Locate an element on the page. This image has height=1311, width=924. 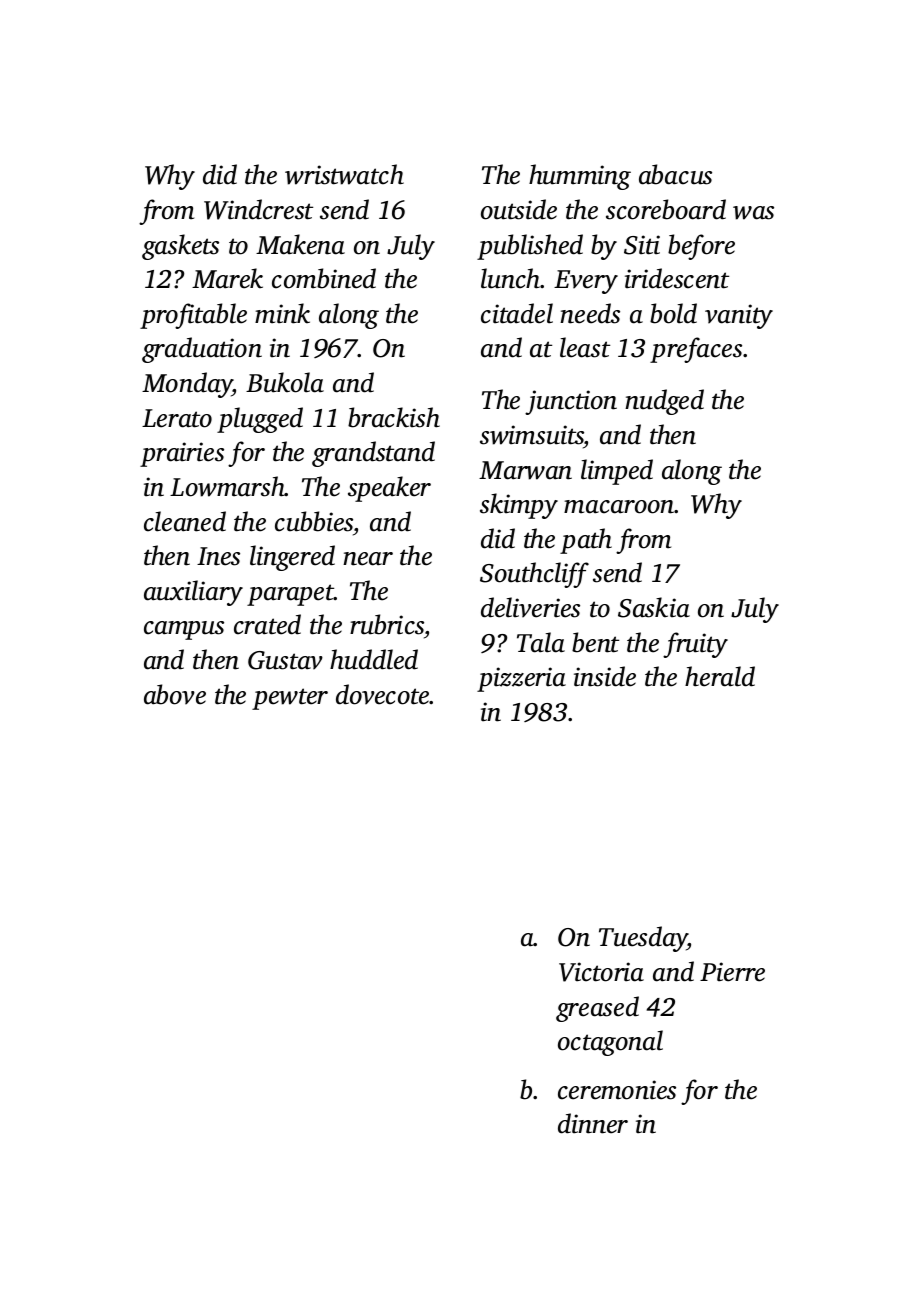
Tuesday is located at coordinates (643, 939).
